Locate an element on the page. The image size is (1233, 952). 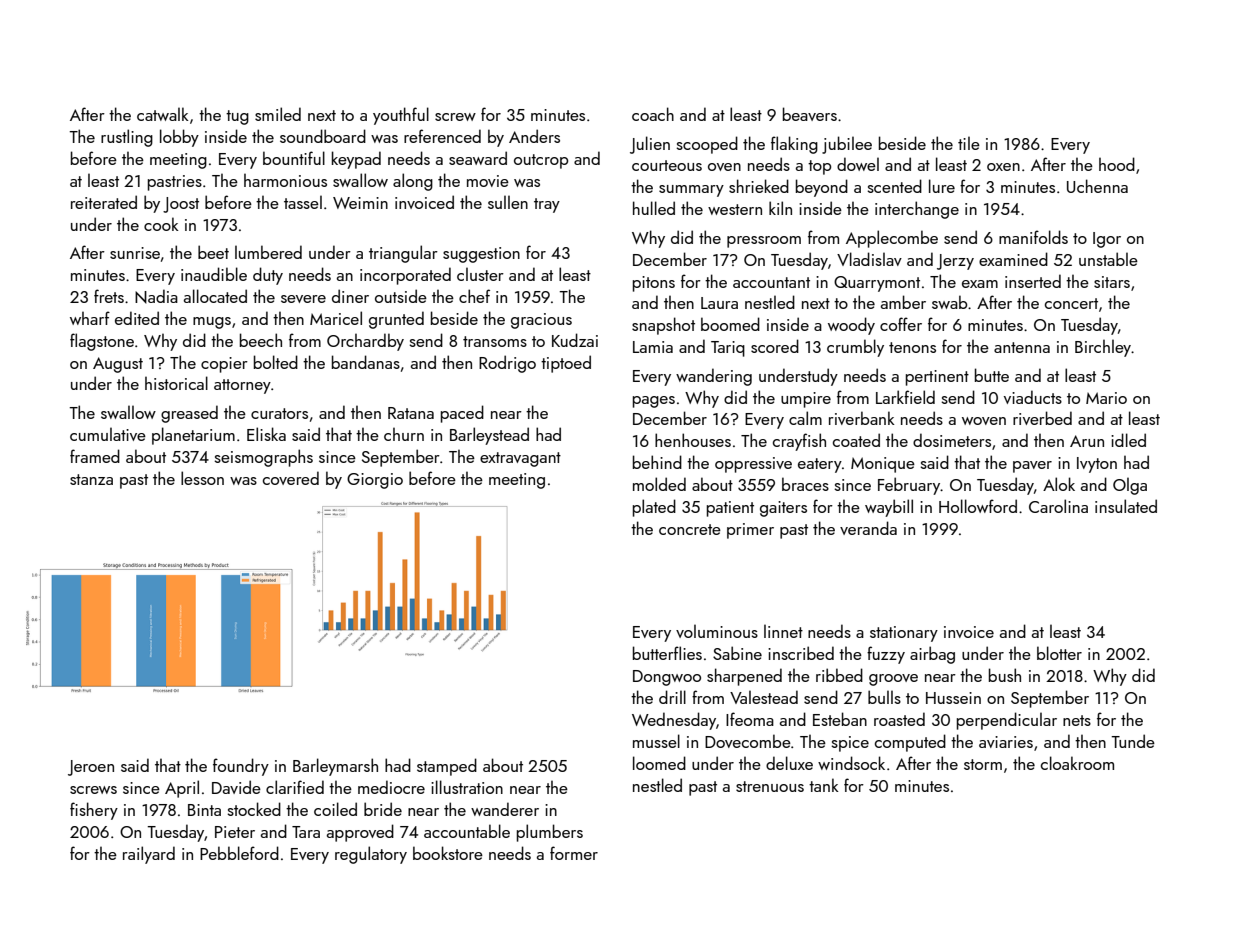
reiterated is located at coordinates (104, 202).
